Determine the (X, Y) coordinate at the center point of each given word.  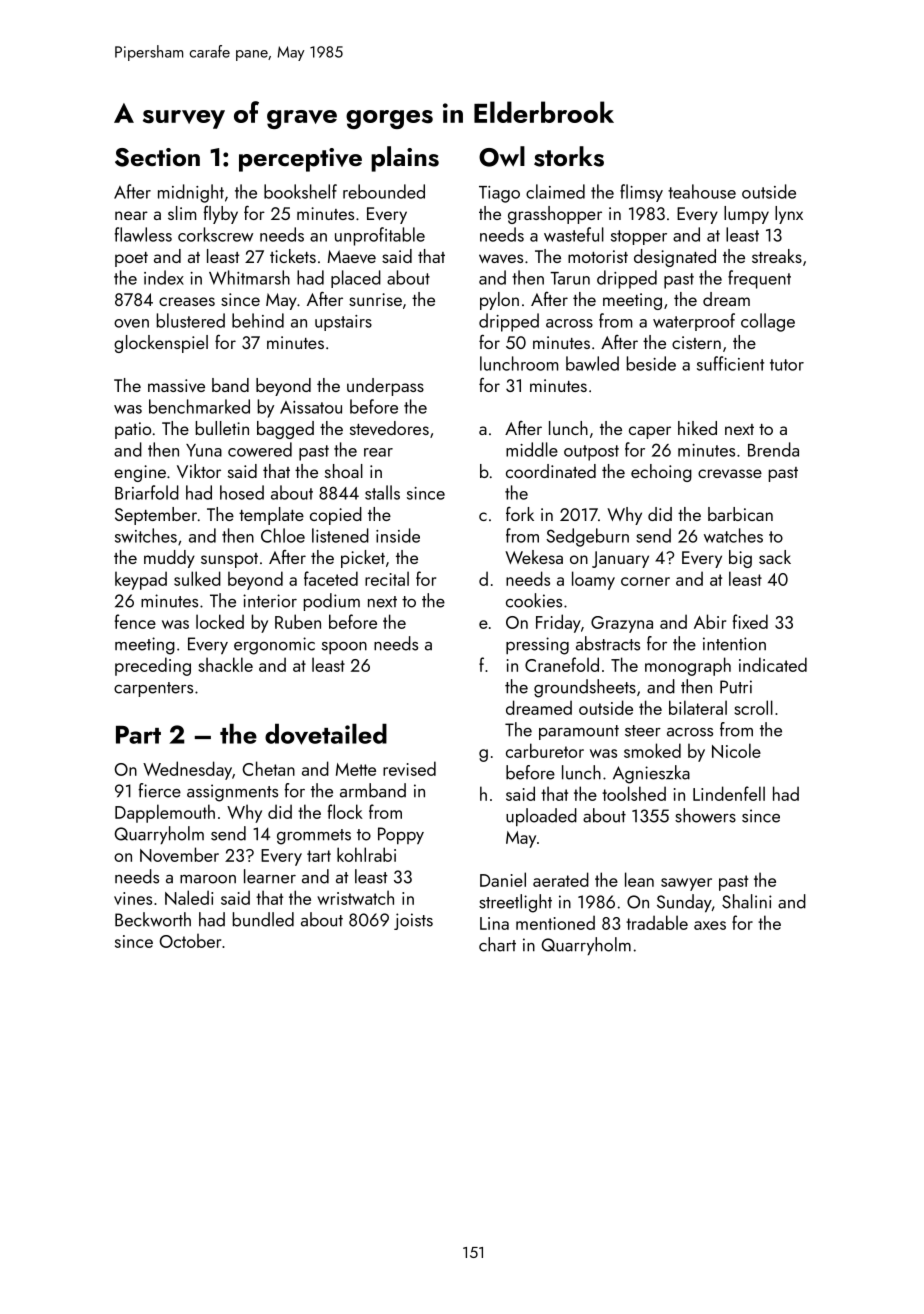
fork (520, 514)
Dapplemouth (165, 813)
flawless (143, 234)
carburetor (545, 750)
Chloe (283, 535)
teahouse (702, 191)
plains (405, 159)
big (740, 559)
